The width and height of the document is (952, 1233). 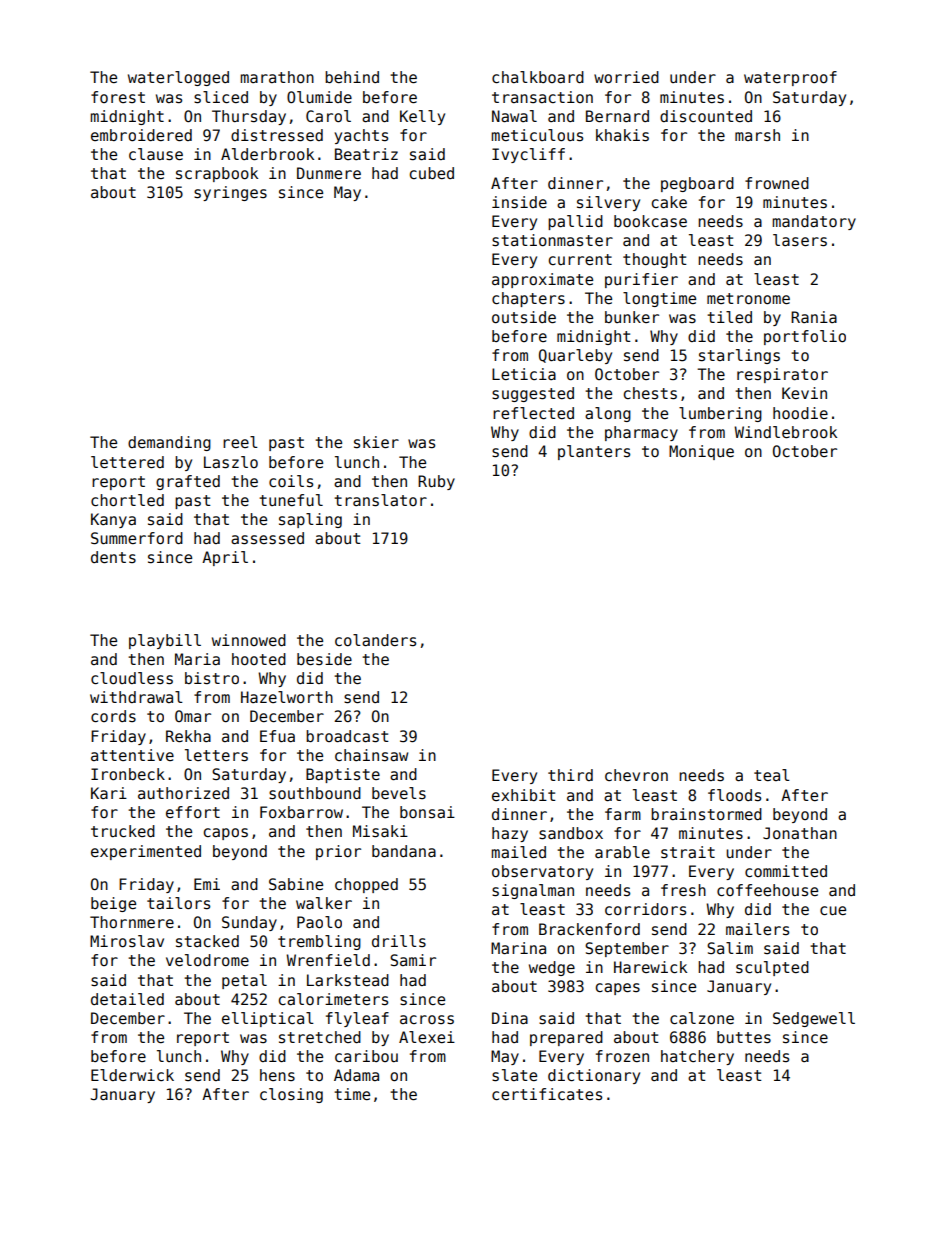 I want to click on Windlebrook, so click(x=785, y=432).
